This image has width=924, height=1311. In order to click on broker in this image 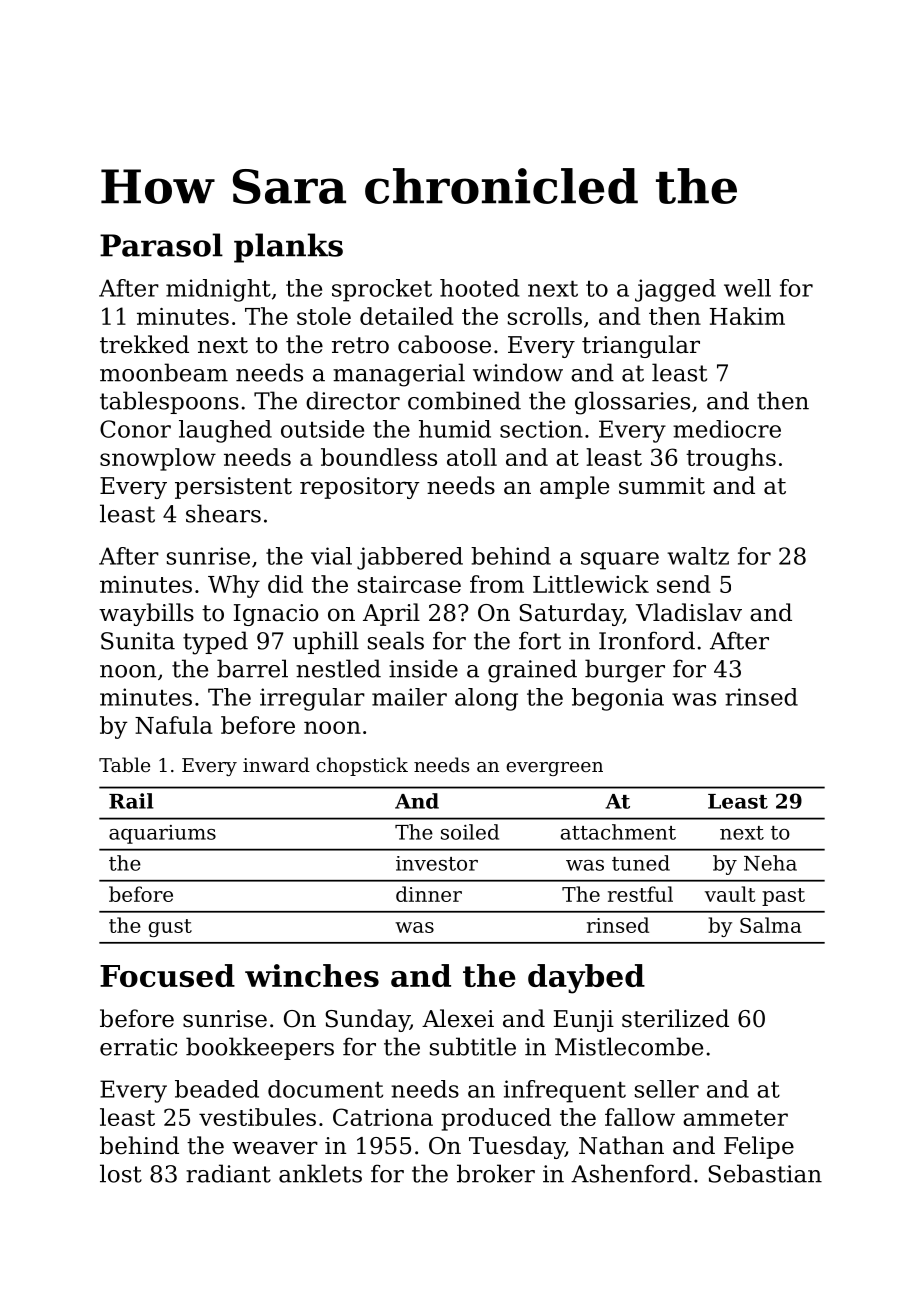, I will do `click(496, 1173)`.
